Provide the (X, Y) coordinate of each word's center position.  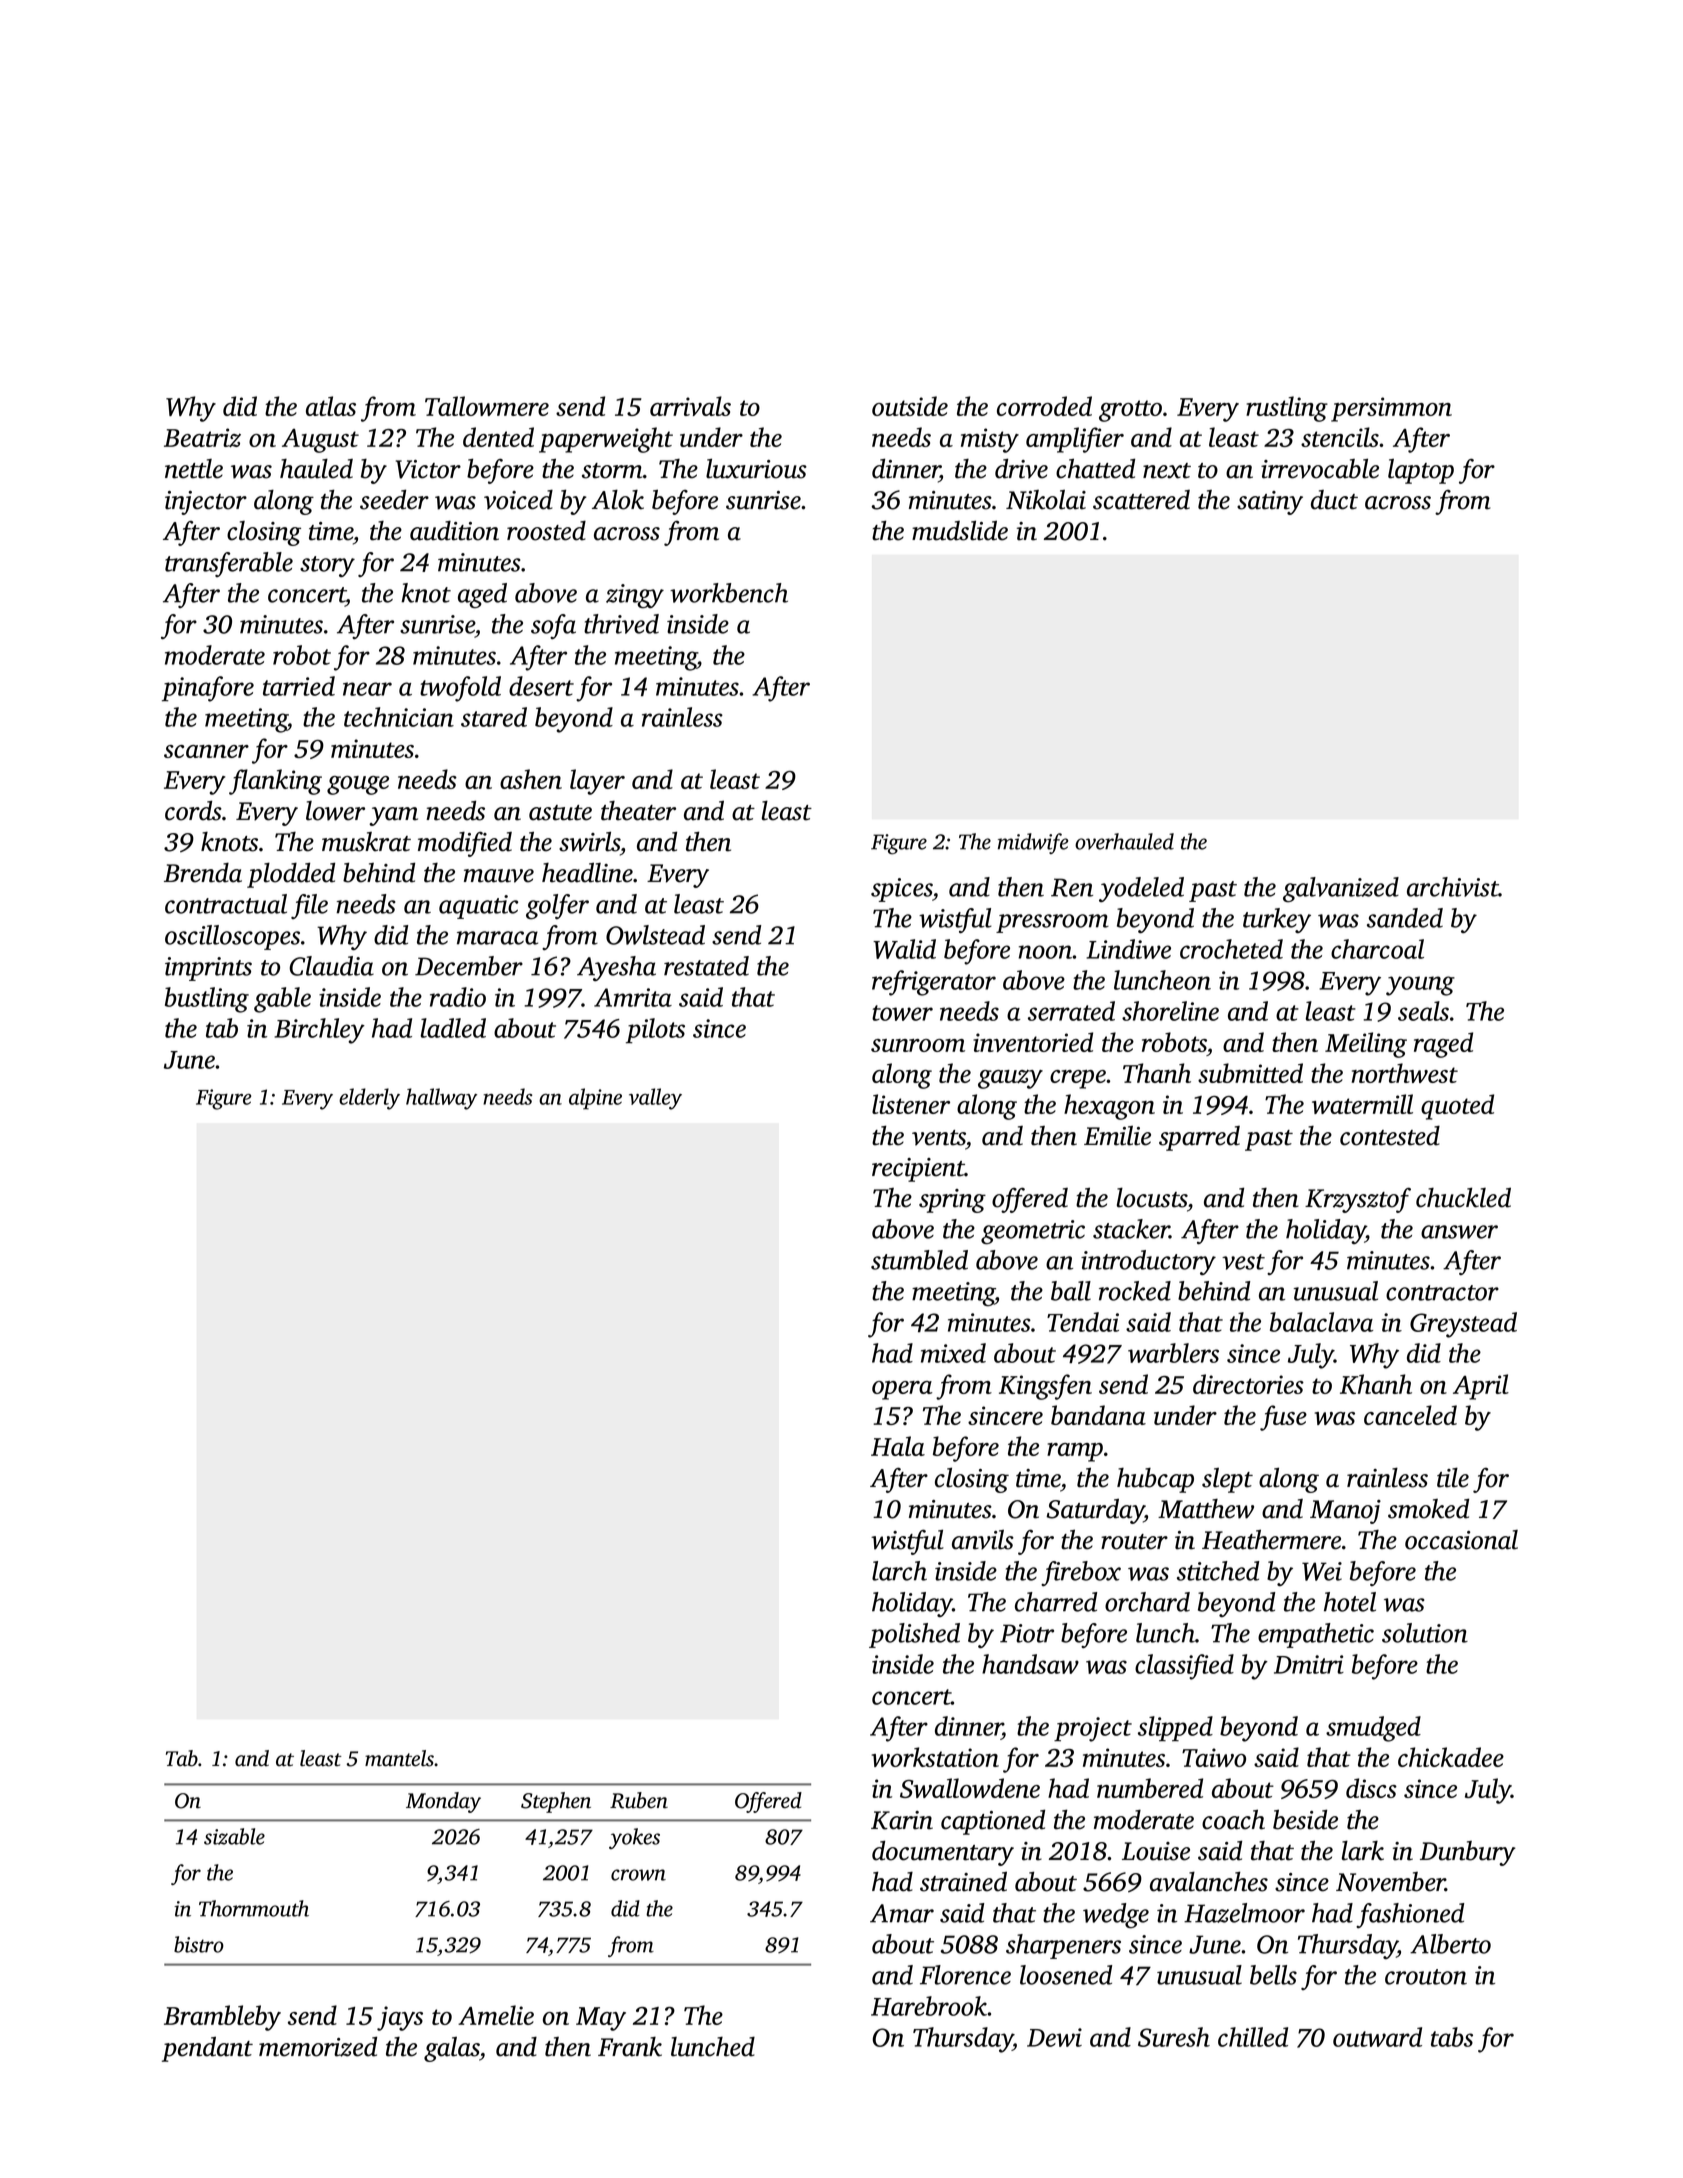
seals (1423, 1011)
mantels (399, 1758)
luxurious (756, 468)
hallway (441, 1099)
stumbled (919, 1260)
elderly (369, 1099)
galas (452, 2049)
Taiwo (1214, 1757)
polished (914, 1635)
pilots (655, 1031)
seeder (394, 499)
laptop (1421, 471)
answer (1459, 1232)
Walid (904, 949)
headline (587, 872)
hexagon (1109, 1107)
